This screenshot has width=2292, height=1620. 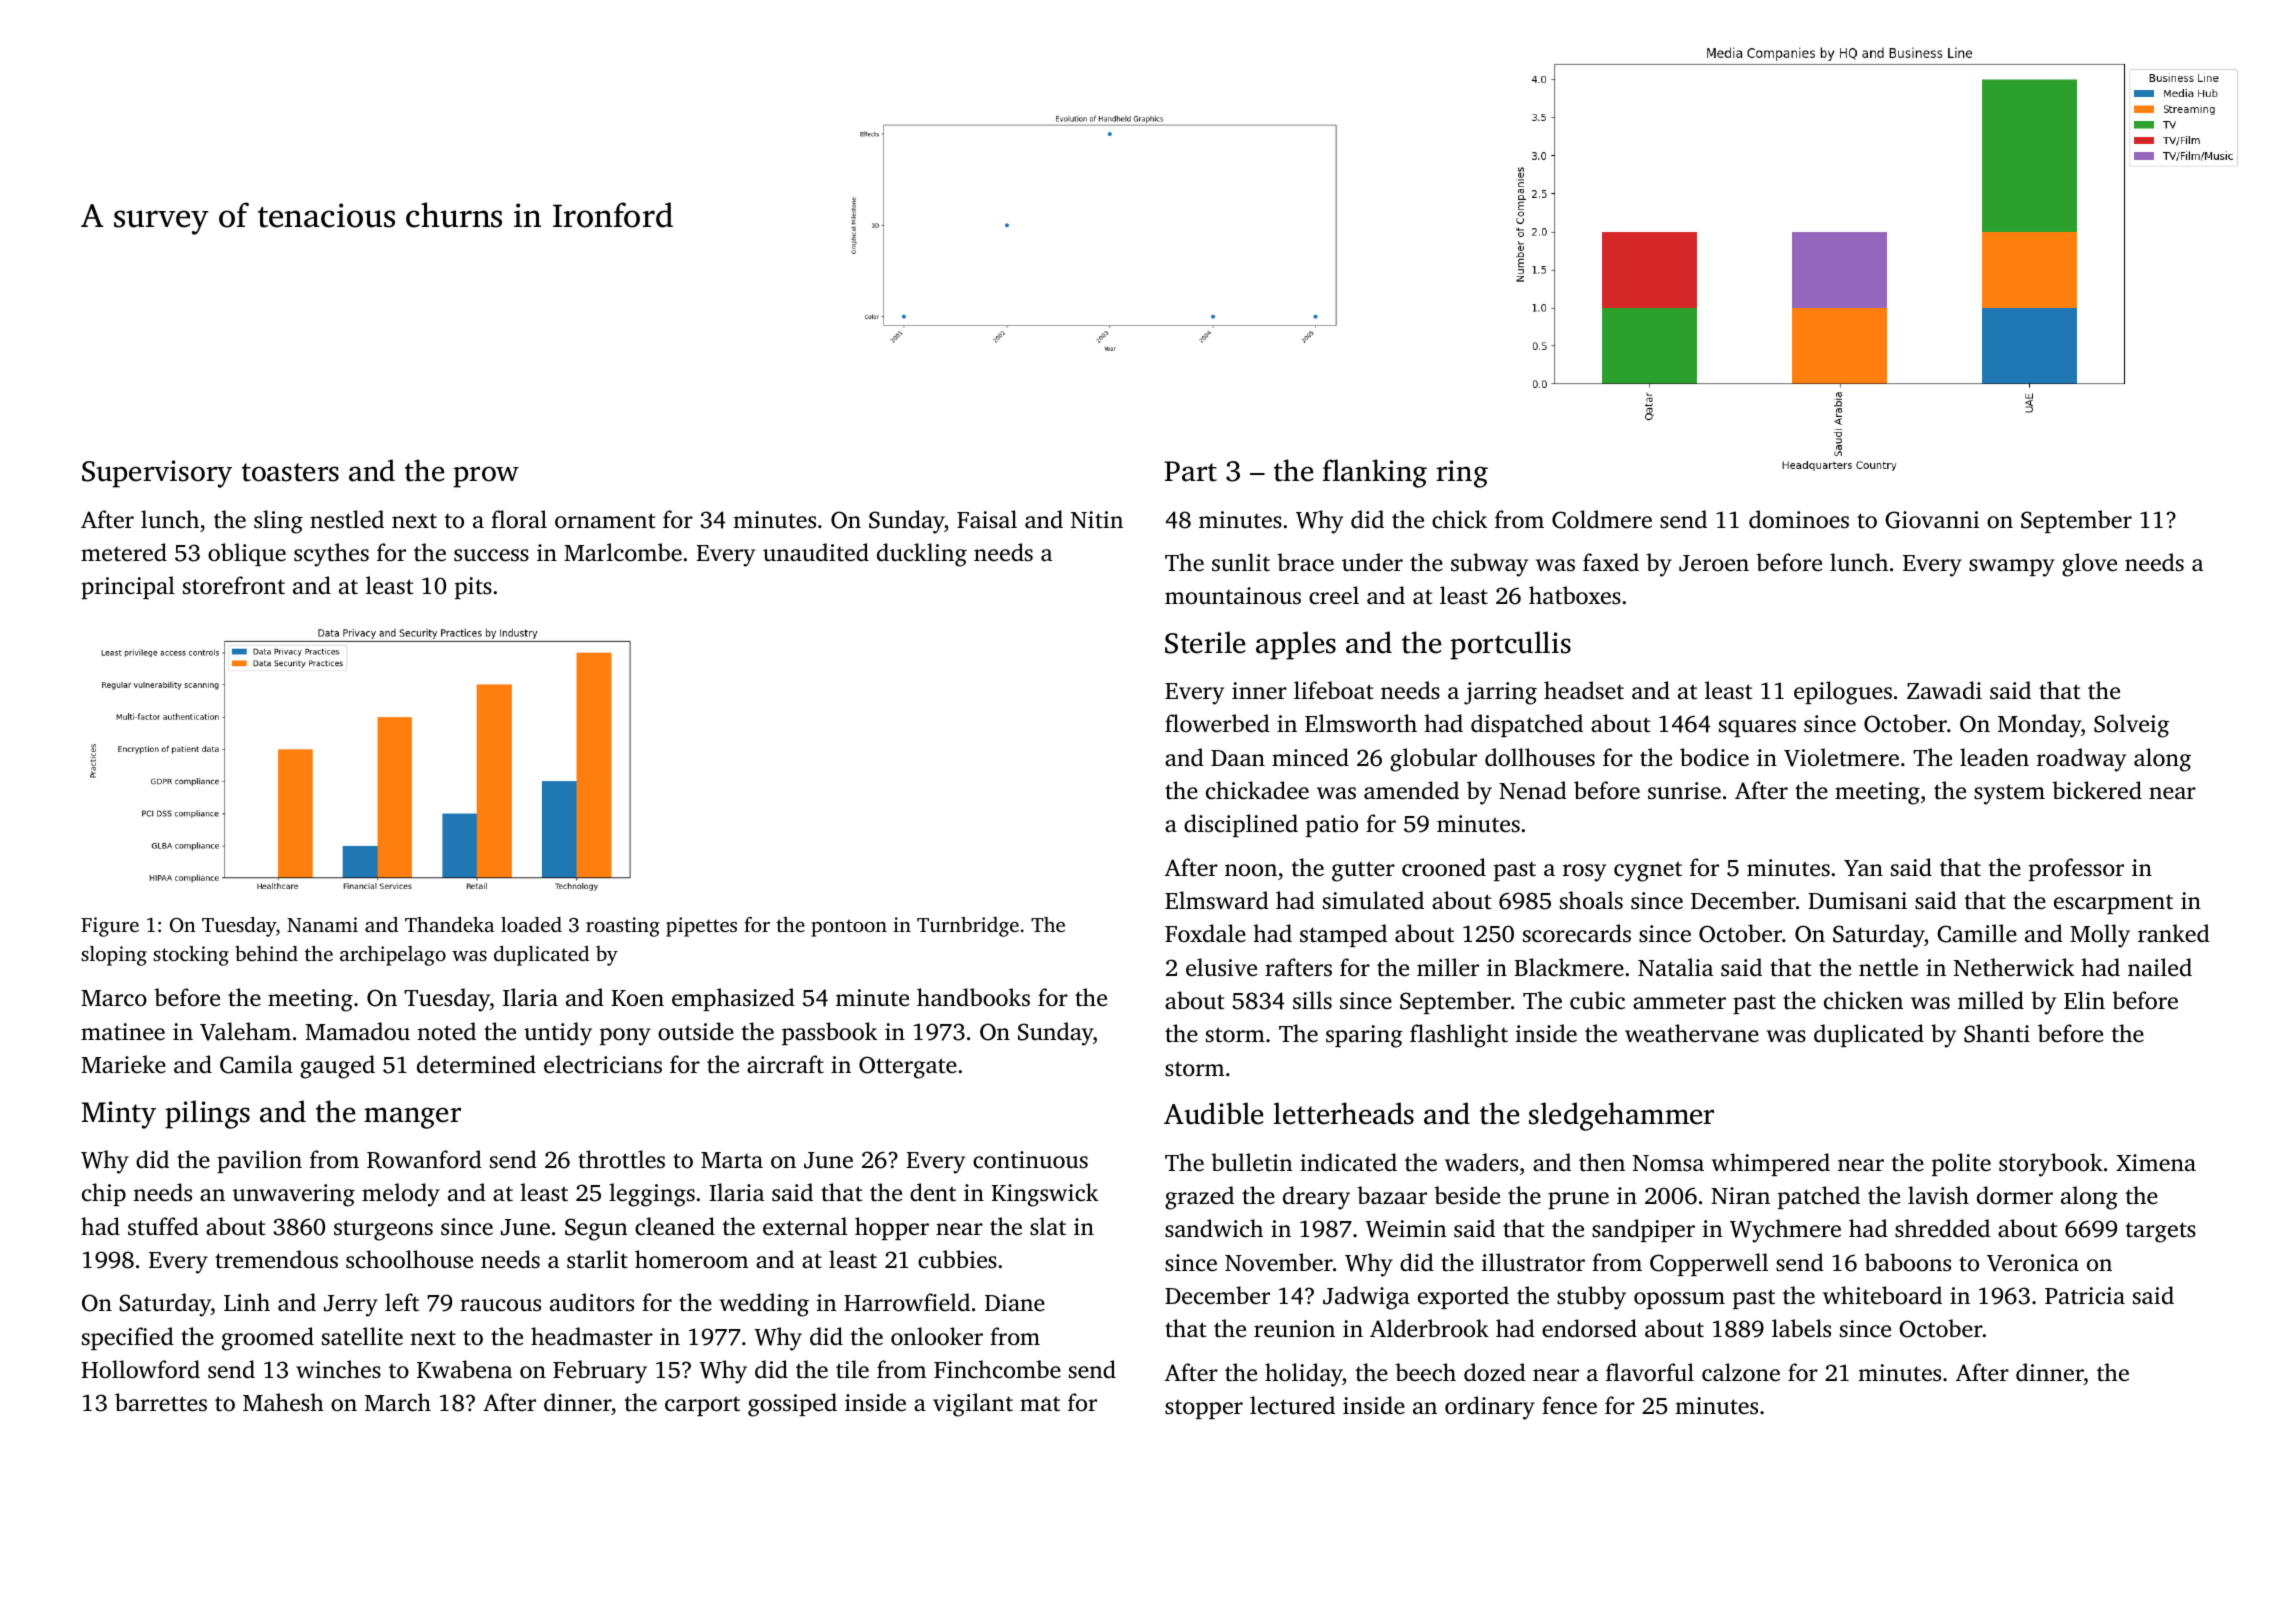 I want to click on cygnet, so click(x=1648, y=872).
